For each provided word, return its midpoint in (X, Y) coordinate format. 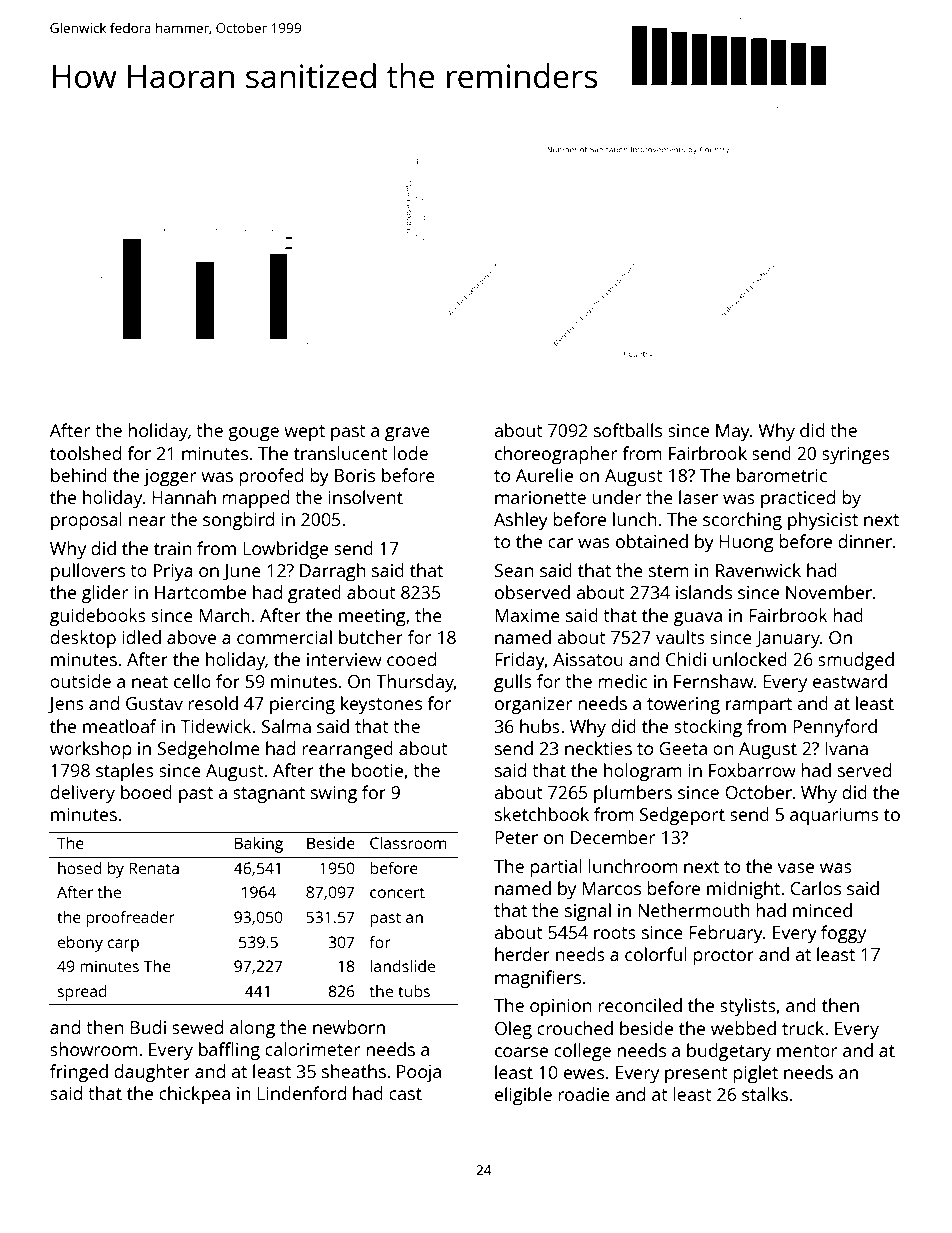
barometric (782, 475)
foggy (843, 934)
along (252, 1029)
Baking (259, 845)
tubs (414, 991)
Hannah (184, 497)
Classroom (408, 843)
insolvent (365, 497)
